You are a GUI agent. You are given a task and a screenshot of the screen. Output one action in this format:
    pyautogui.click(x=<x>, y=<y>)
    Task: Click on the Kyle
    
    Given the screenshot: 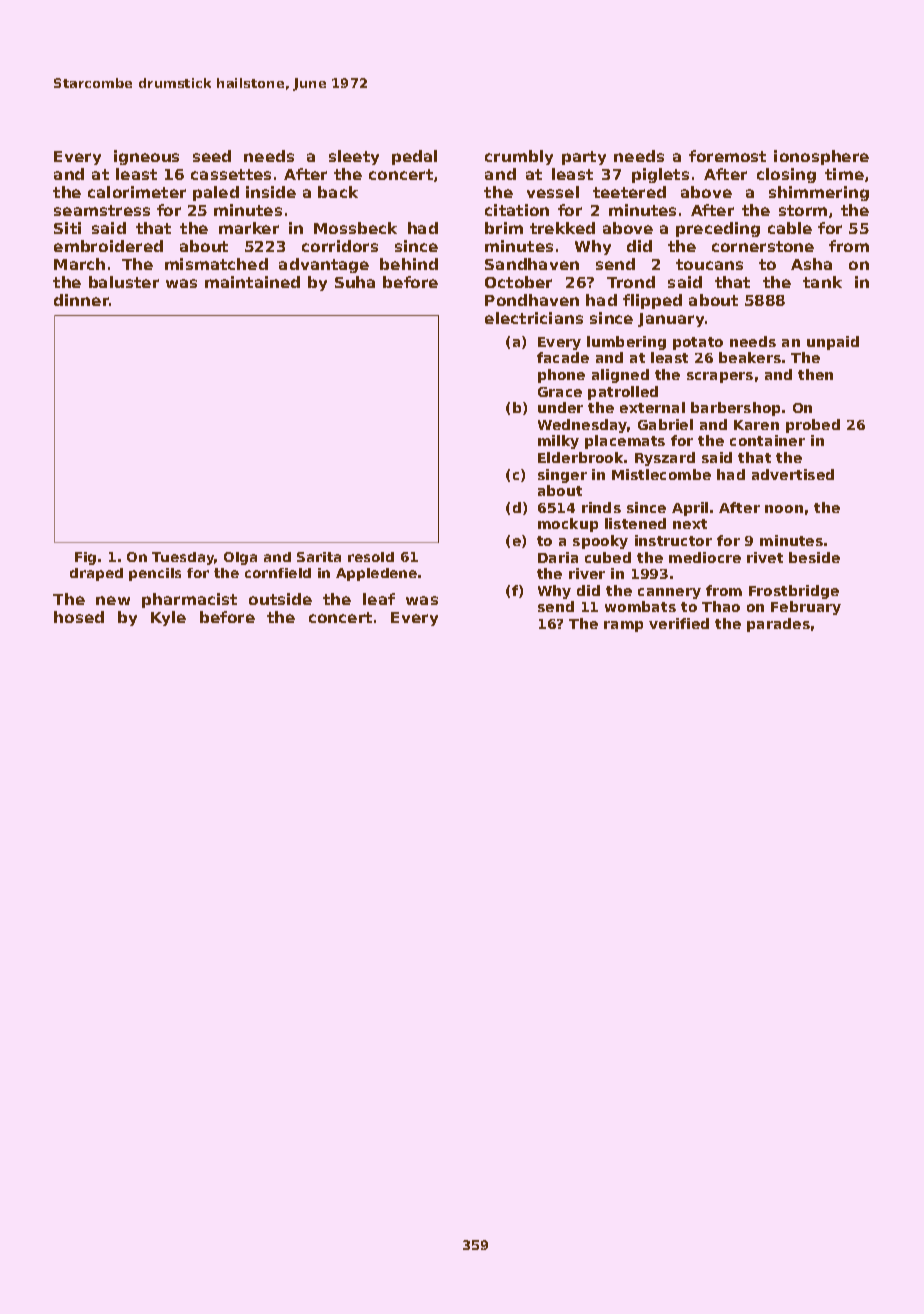 What is the action you would take?
    pyautogui.click(x=168, y=618)
